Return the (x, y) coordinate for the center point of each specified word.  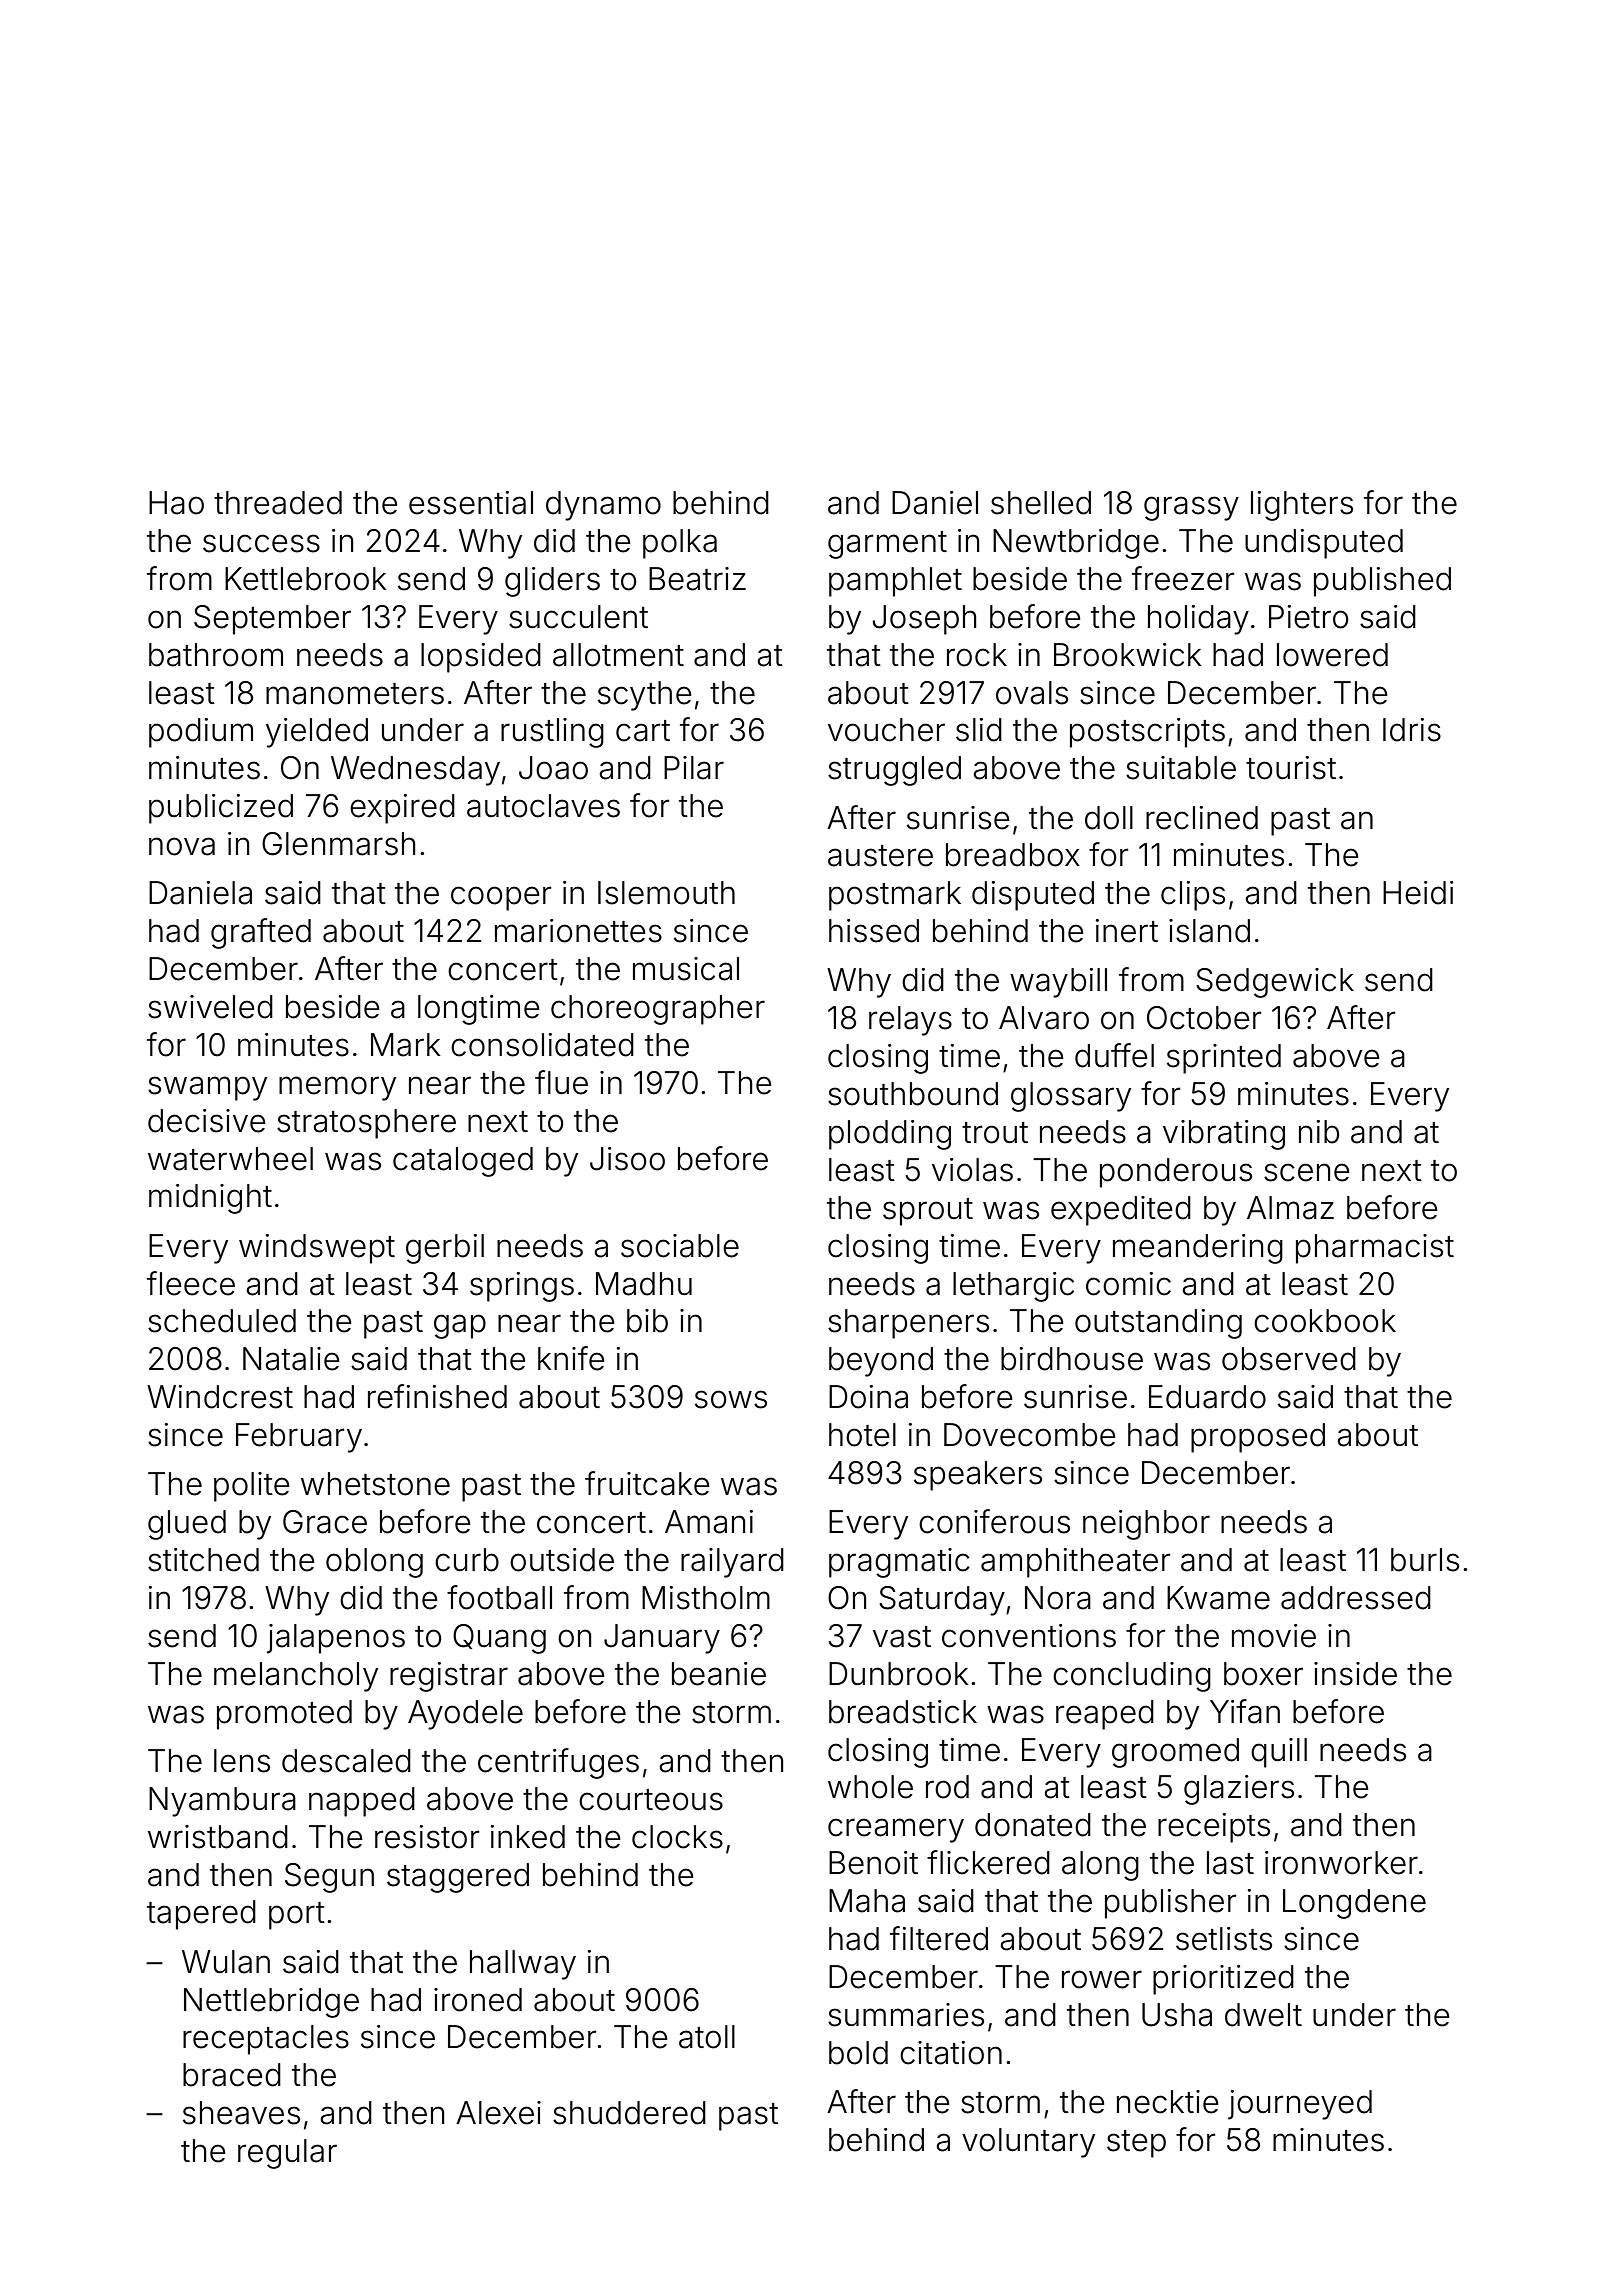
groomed (1175, 1753)
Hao (176, 503)
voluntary (1028, 2143)
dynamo (603, 506)
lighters (1302, 506)
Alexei (498, 2113)
